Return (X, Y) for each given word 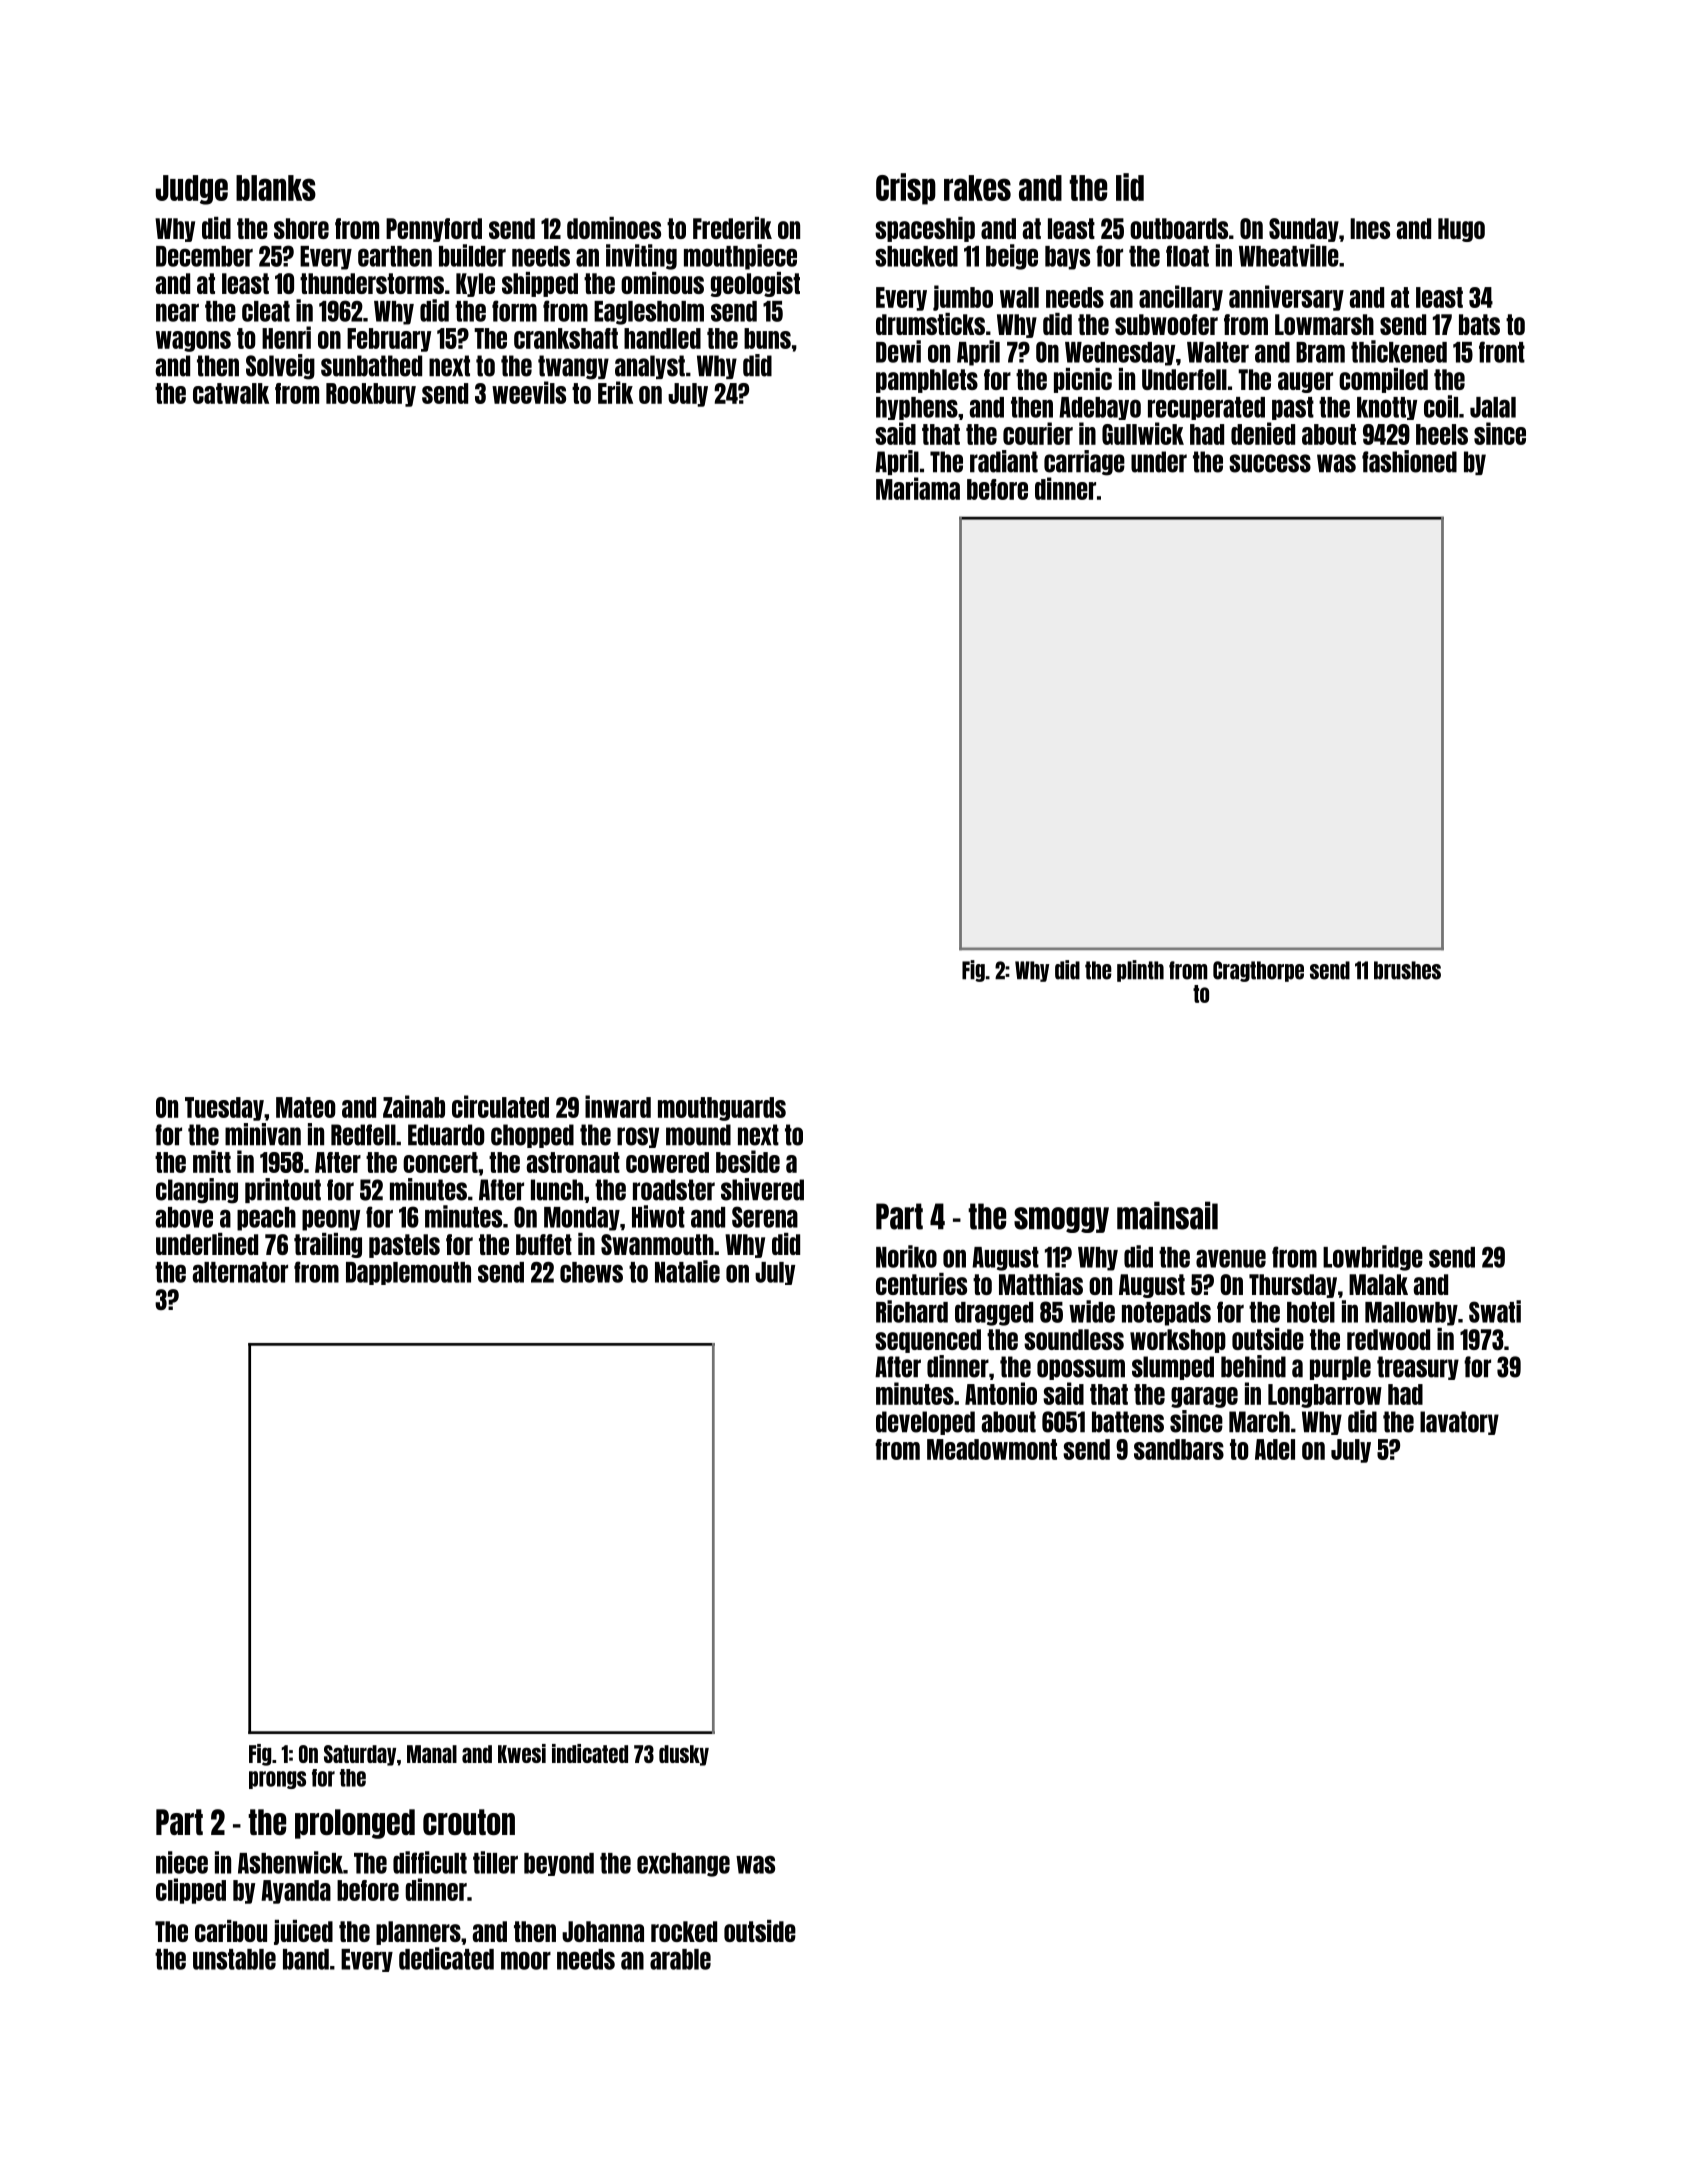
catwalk (231, 393)
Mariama (918, 488)
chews (591, 1272)
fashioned (1409, 461)
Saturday (360, 1755)
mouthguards (722, 1109)
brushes (1407, 970)
